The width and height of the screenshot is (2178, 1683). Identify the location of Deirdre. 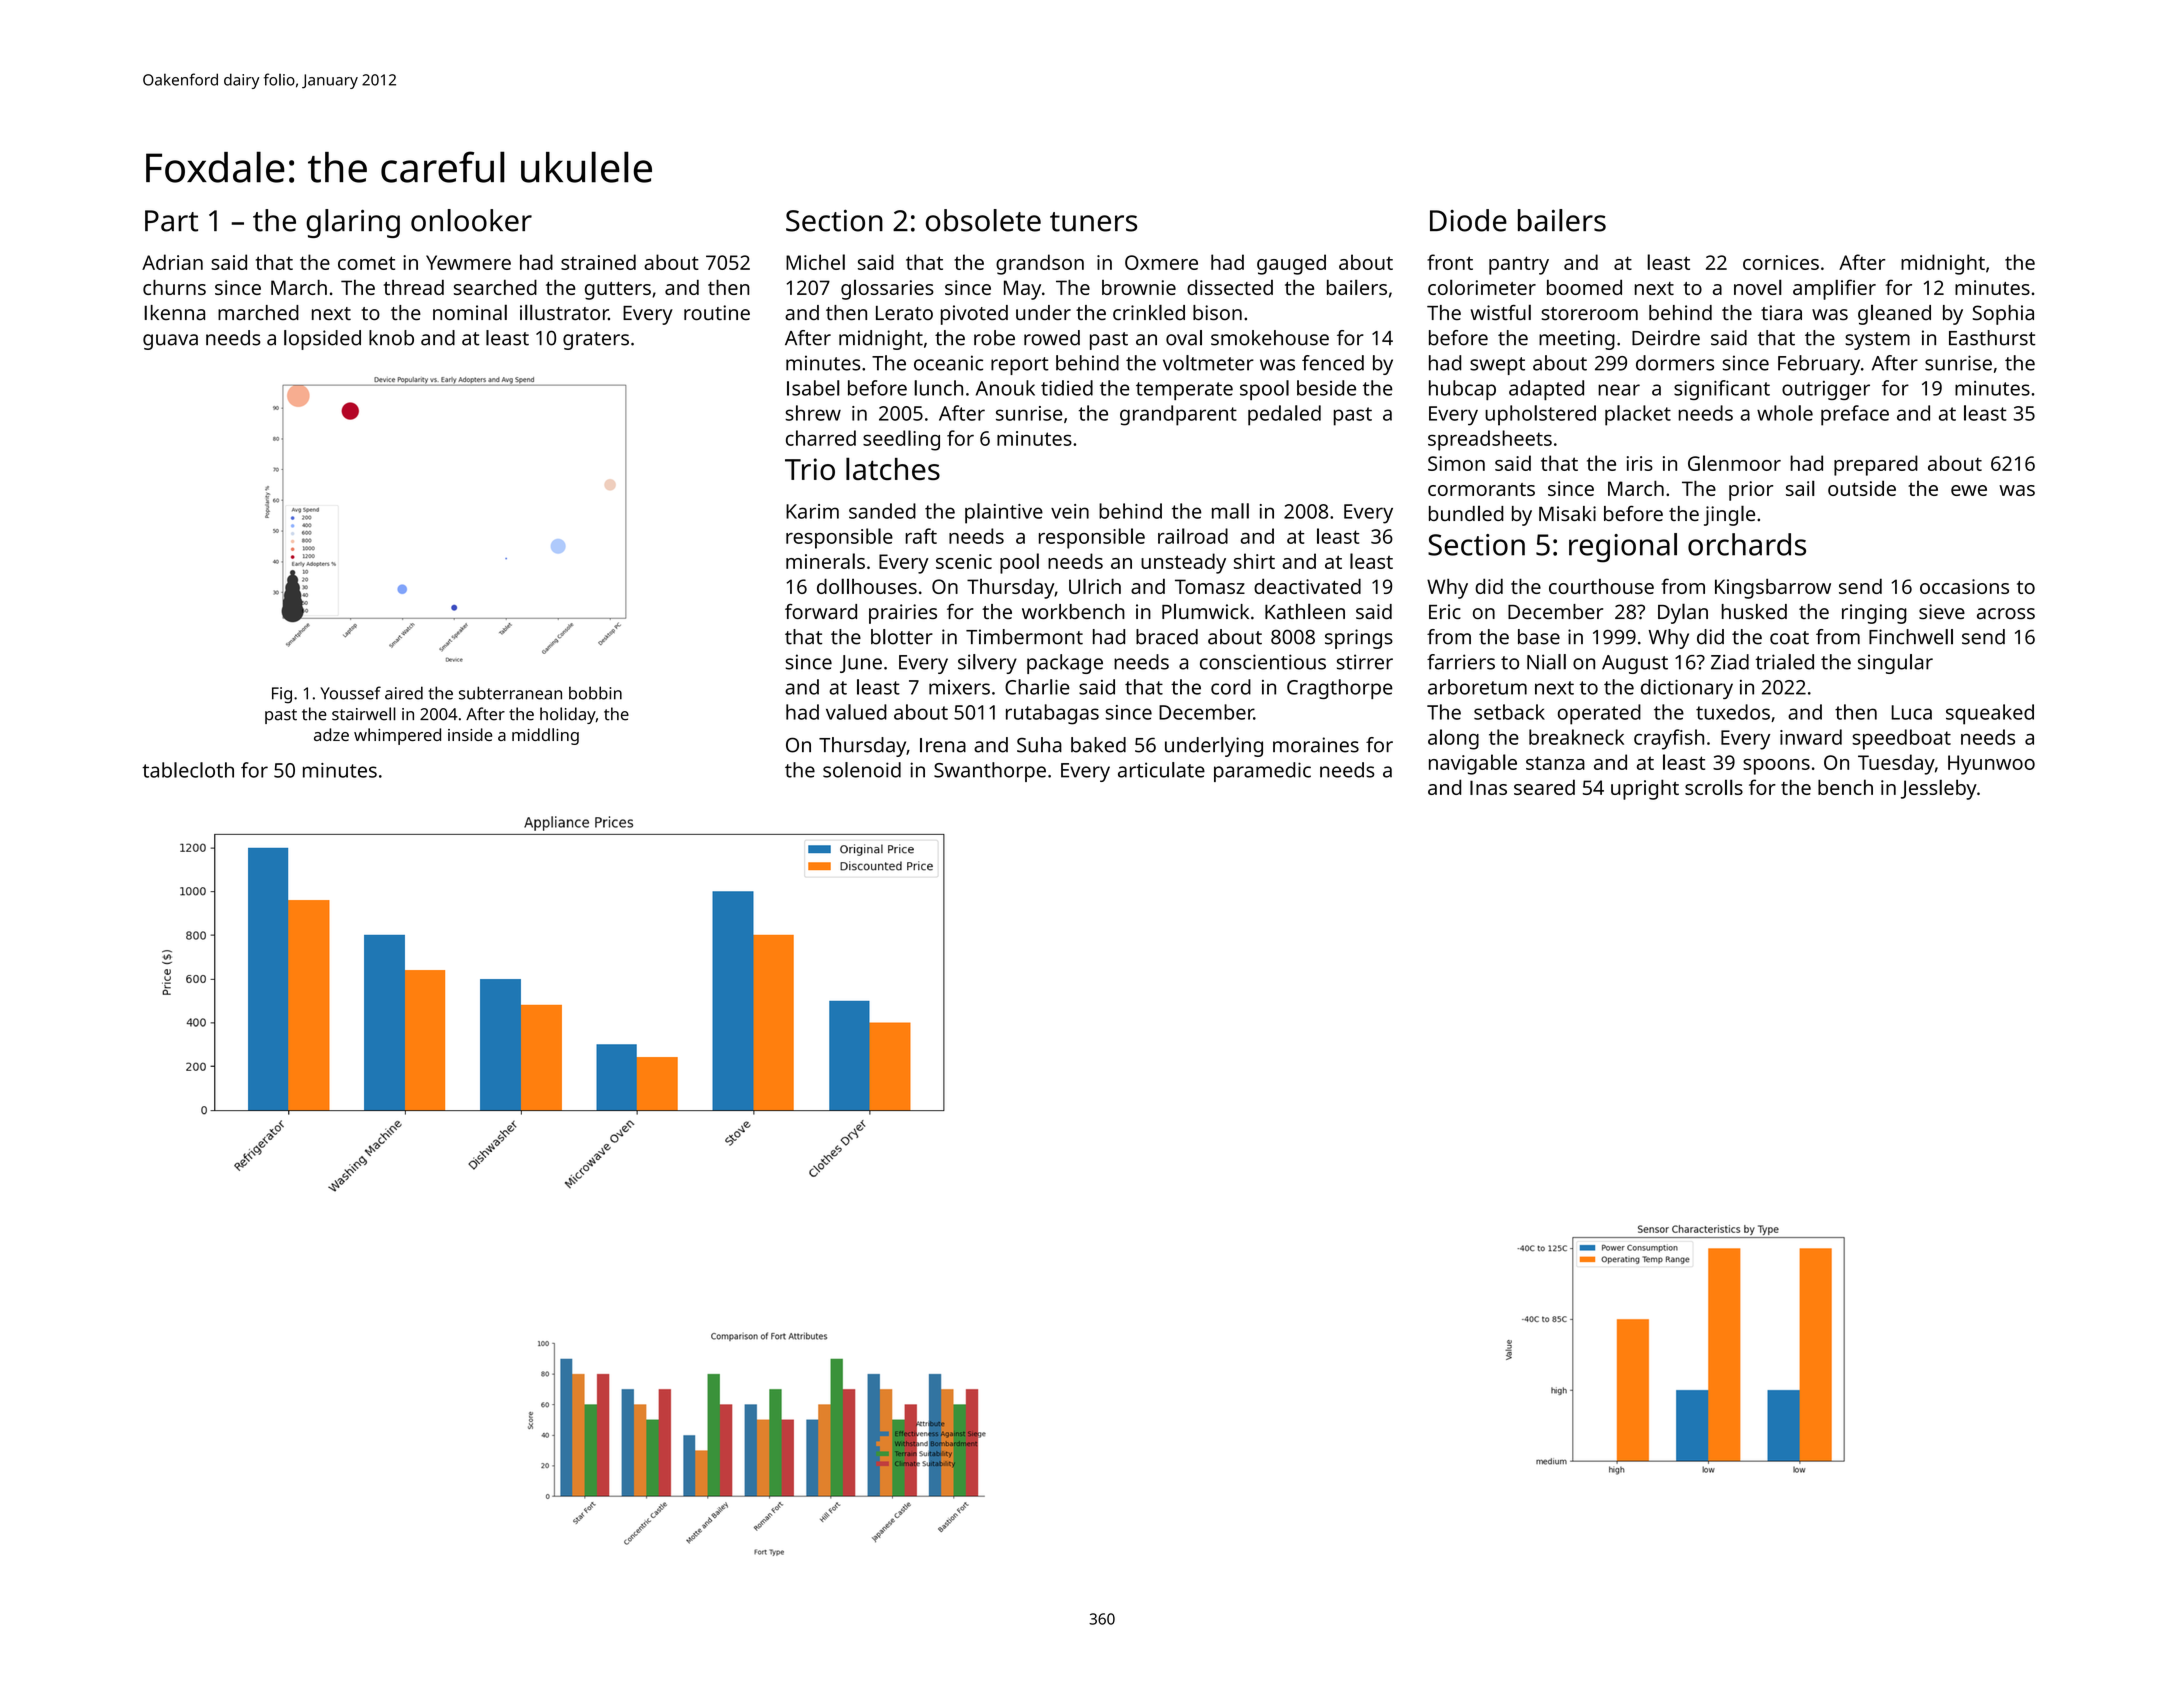
(1666, 338).
